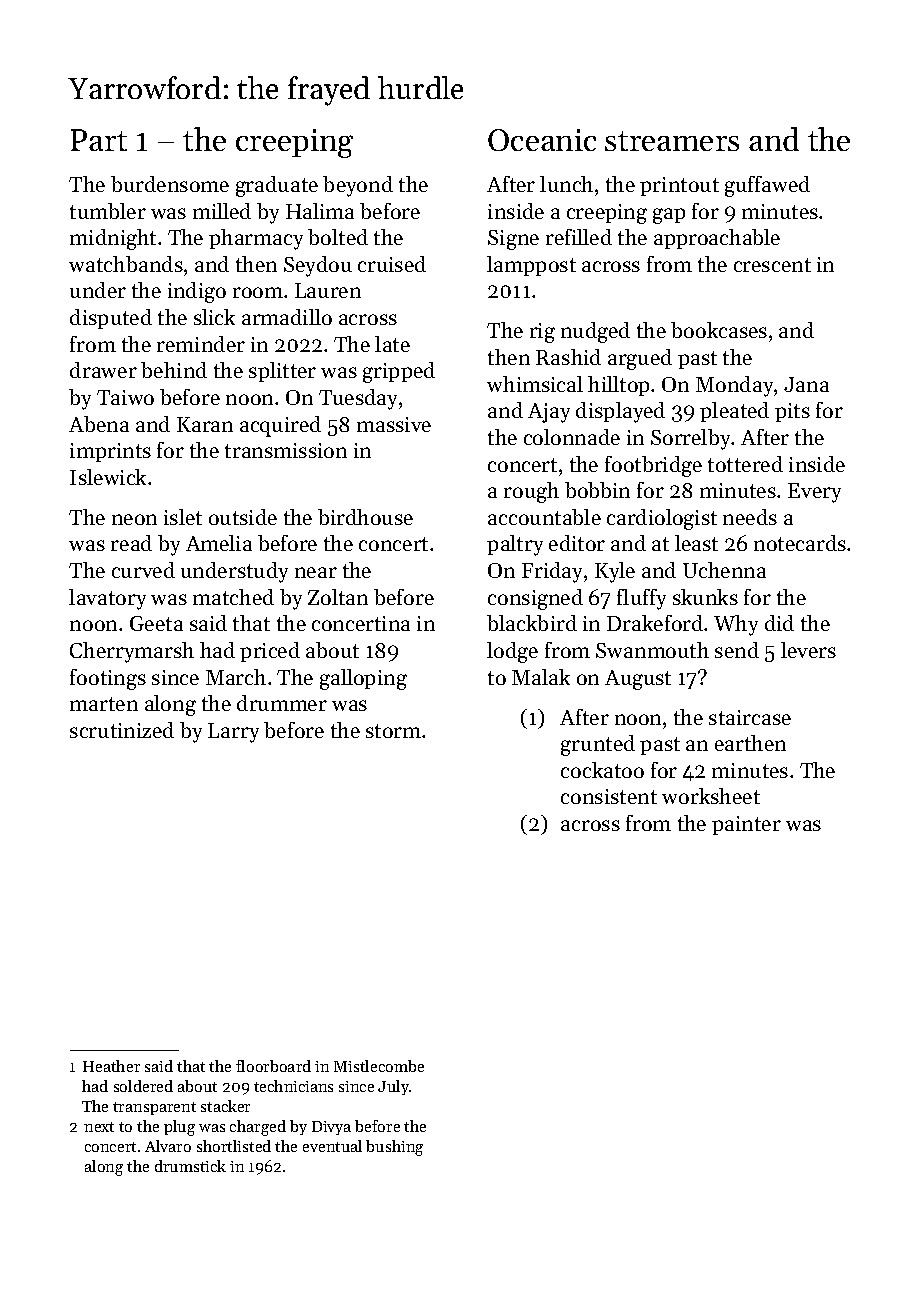 This document has height=1311, width=924. I want to click on drumstick, so click(190, 1166).
